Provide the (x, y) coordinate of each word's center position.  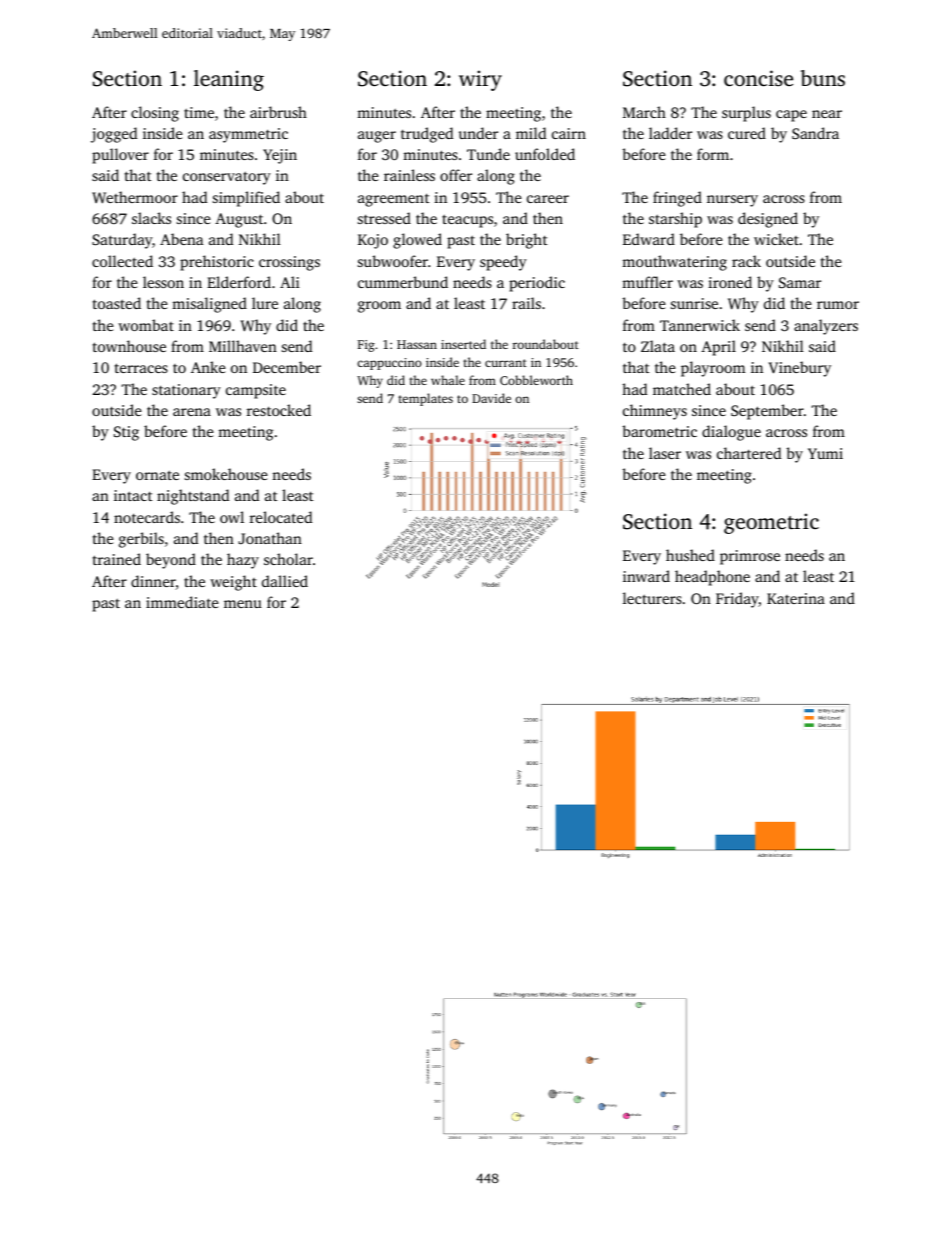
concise (758, 78)
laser (665, 453)
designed (768, 220)
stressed (384, 218)
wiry (480, 80)
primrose (750, 557)
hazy (243, 561)
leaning (229, 80)
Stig (126, 433)
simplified (246, 199)
